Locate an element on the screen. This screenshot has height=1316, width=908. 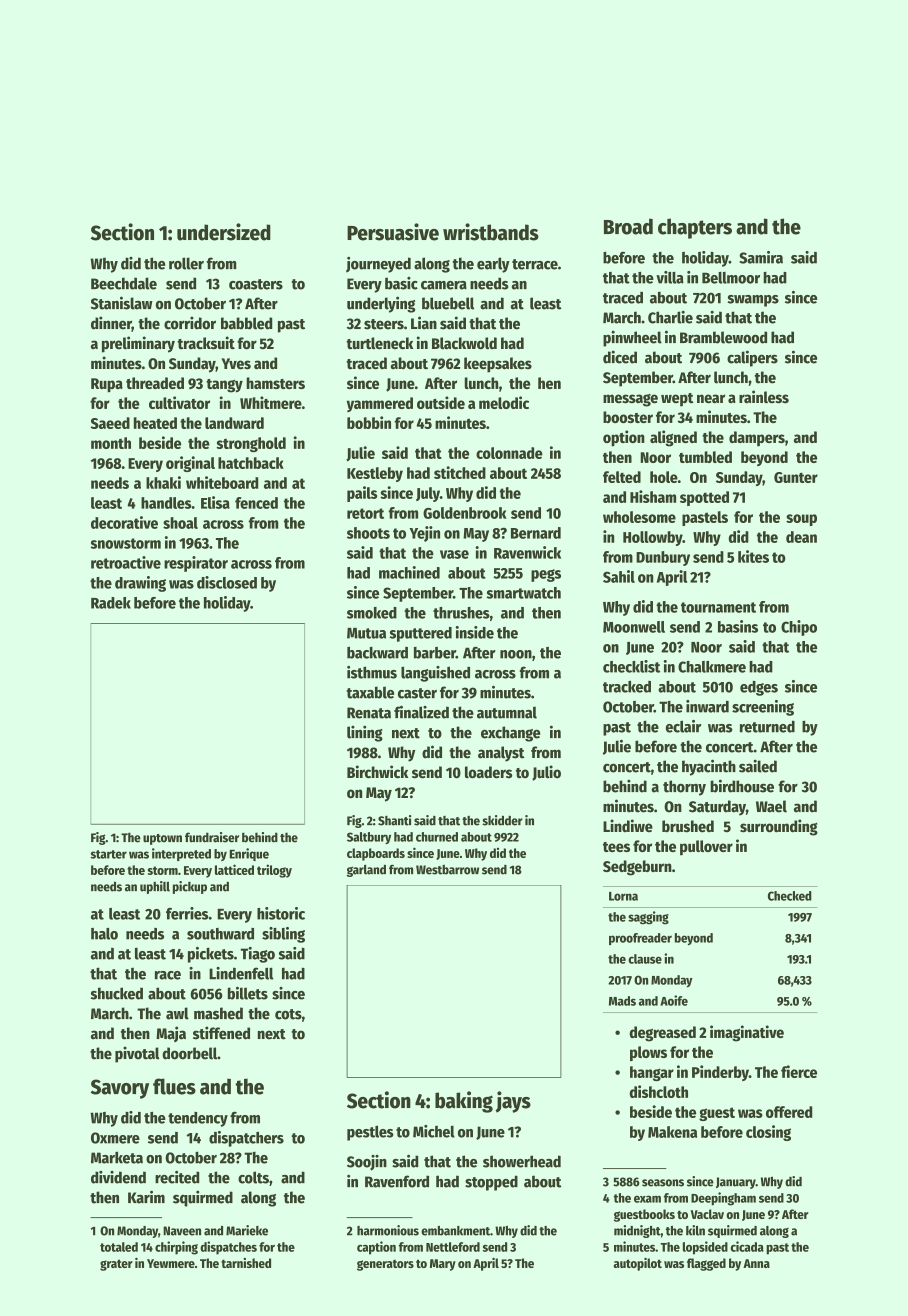
Blackwold is located at coordinates (464, 343).
